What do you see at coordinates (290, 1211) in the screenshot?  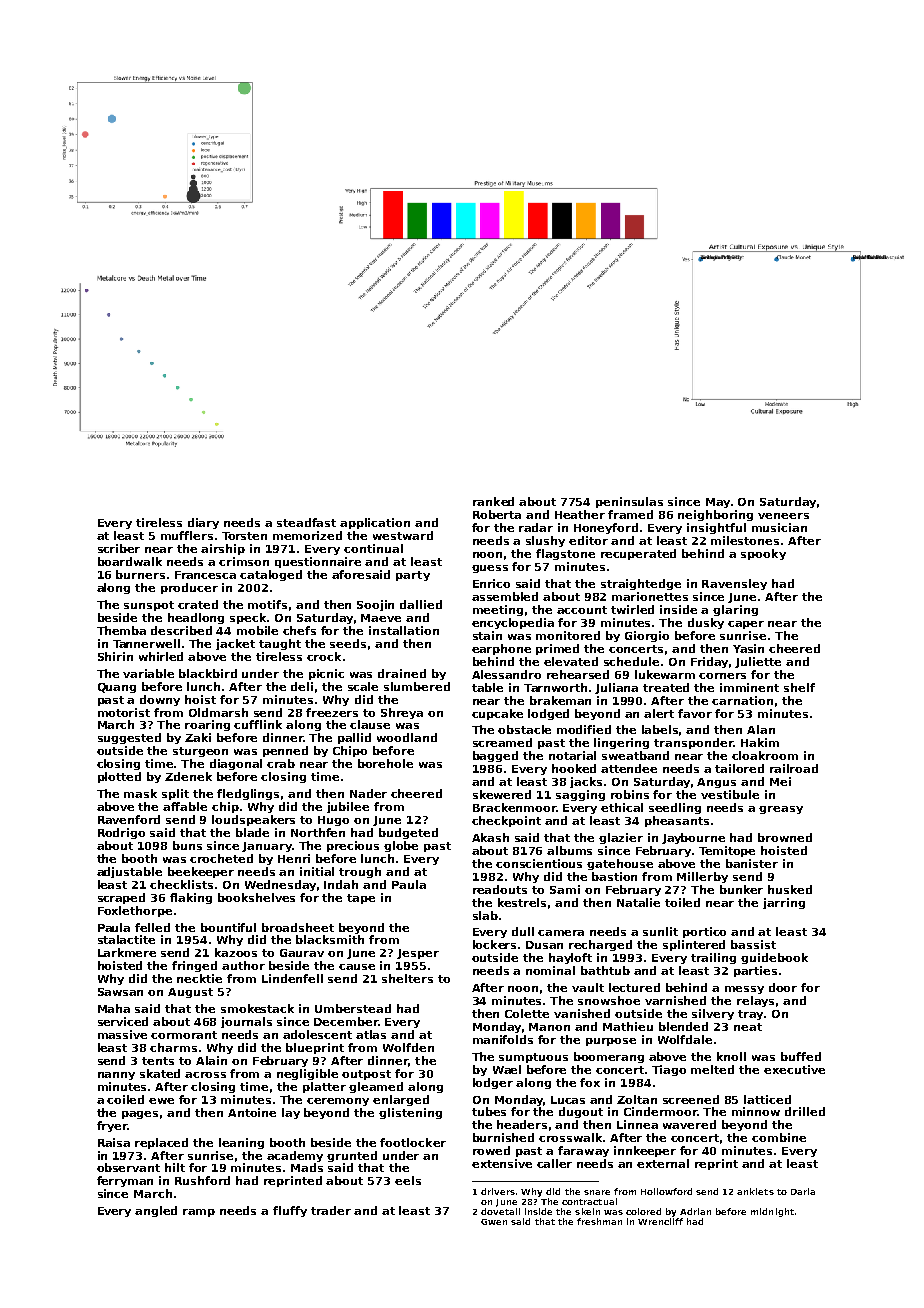 I see `fluffy` at bounding box center [290, 1211].
